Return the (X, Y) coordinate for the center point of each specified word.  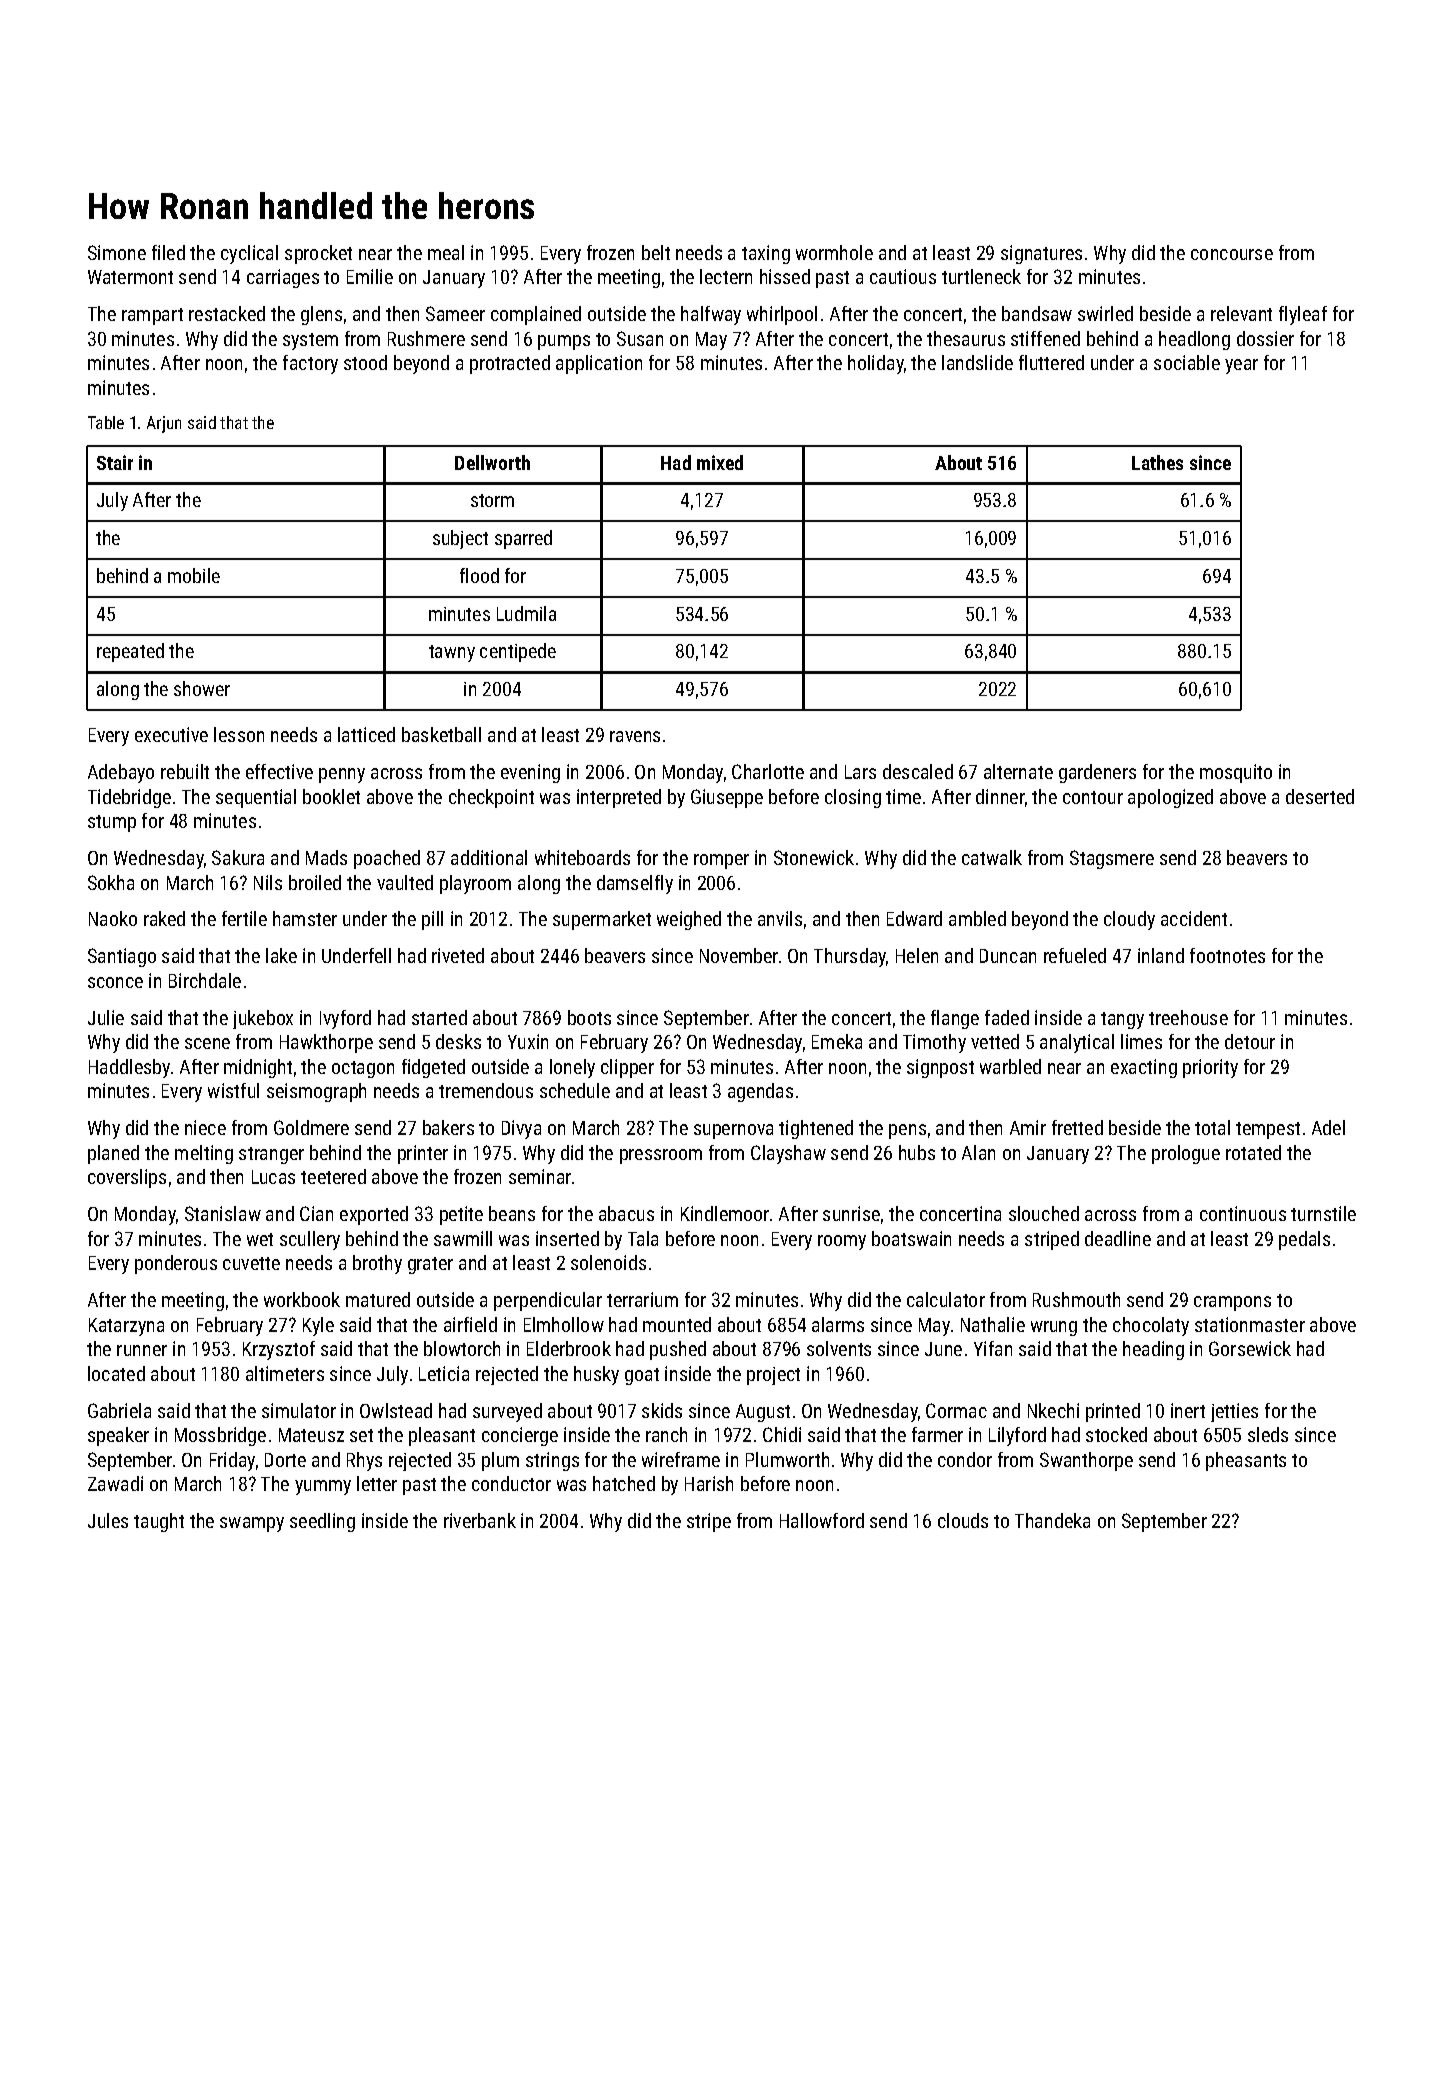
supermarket (602, 920)
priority (1210, 1068)
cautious (903, 276)
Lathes (1157, 462)
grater (430, 1265)
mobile (194, 575)
